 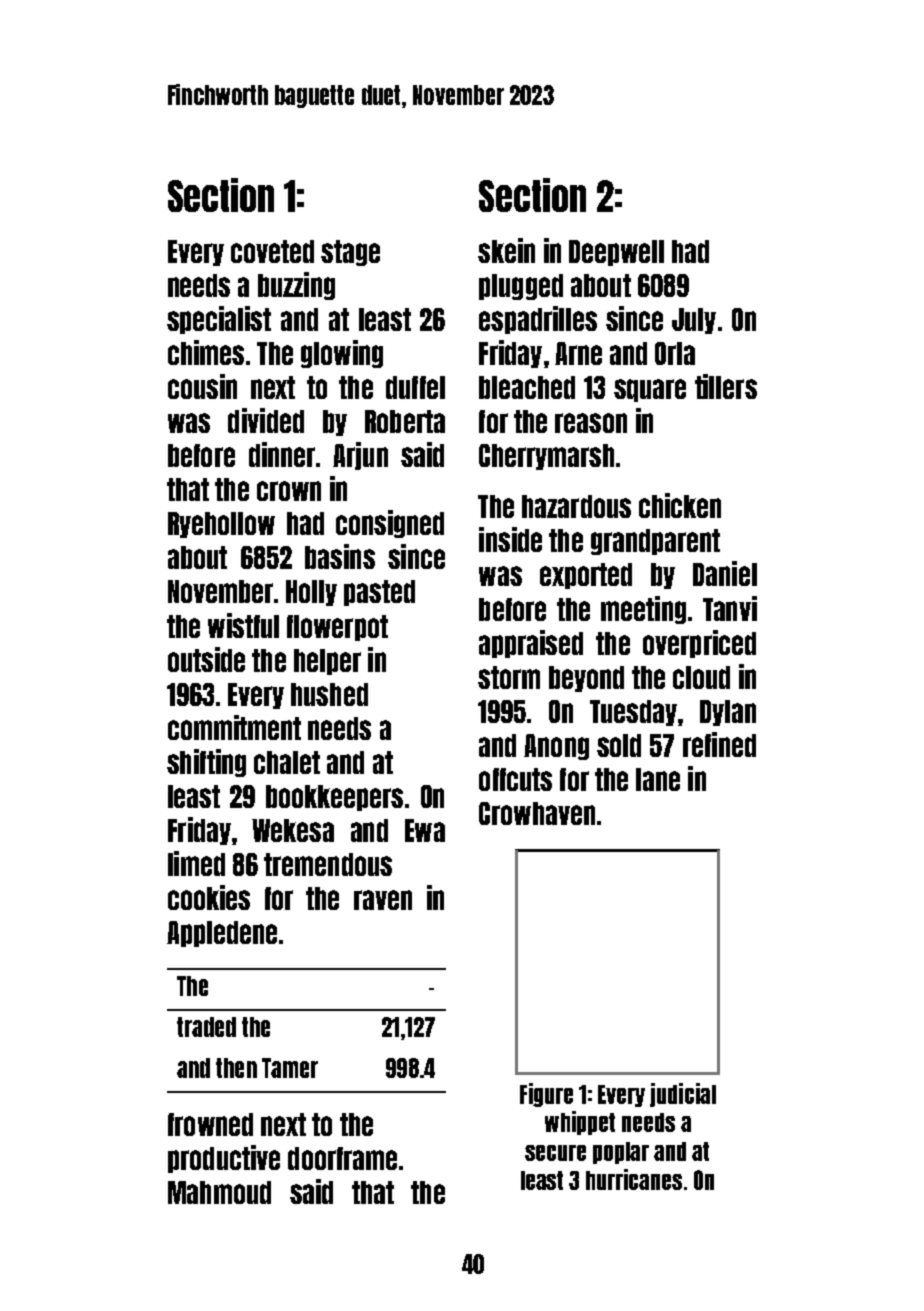 I want to click on refined, so click(x=719, y=744).
